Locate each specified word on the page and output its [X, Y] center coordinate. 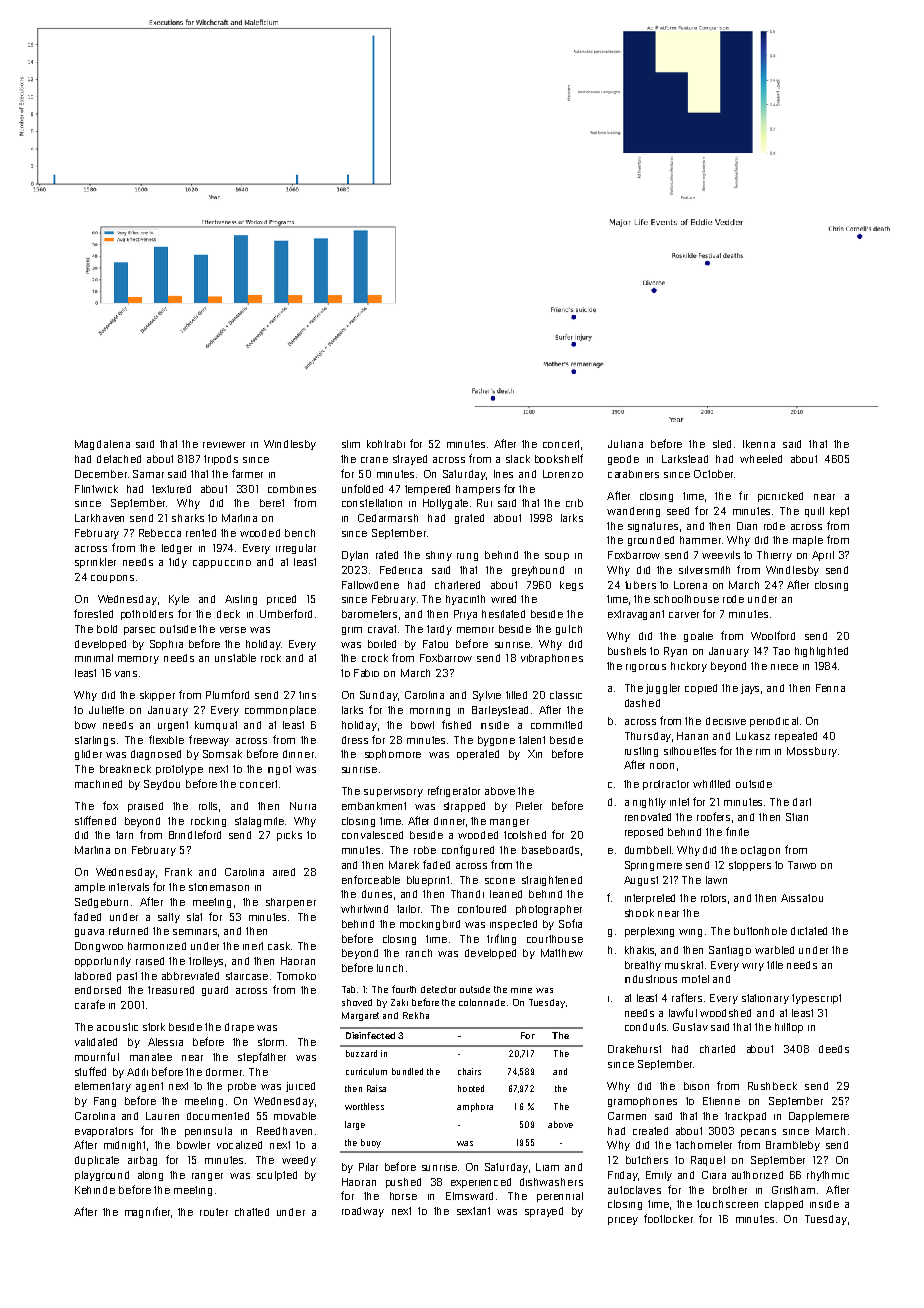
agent [149, 1087]
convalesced [372, 835]
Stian [797, 817]
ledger [177, 549]
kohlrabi [386, 444]
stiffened [95, 820]
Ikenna [759, 444]
